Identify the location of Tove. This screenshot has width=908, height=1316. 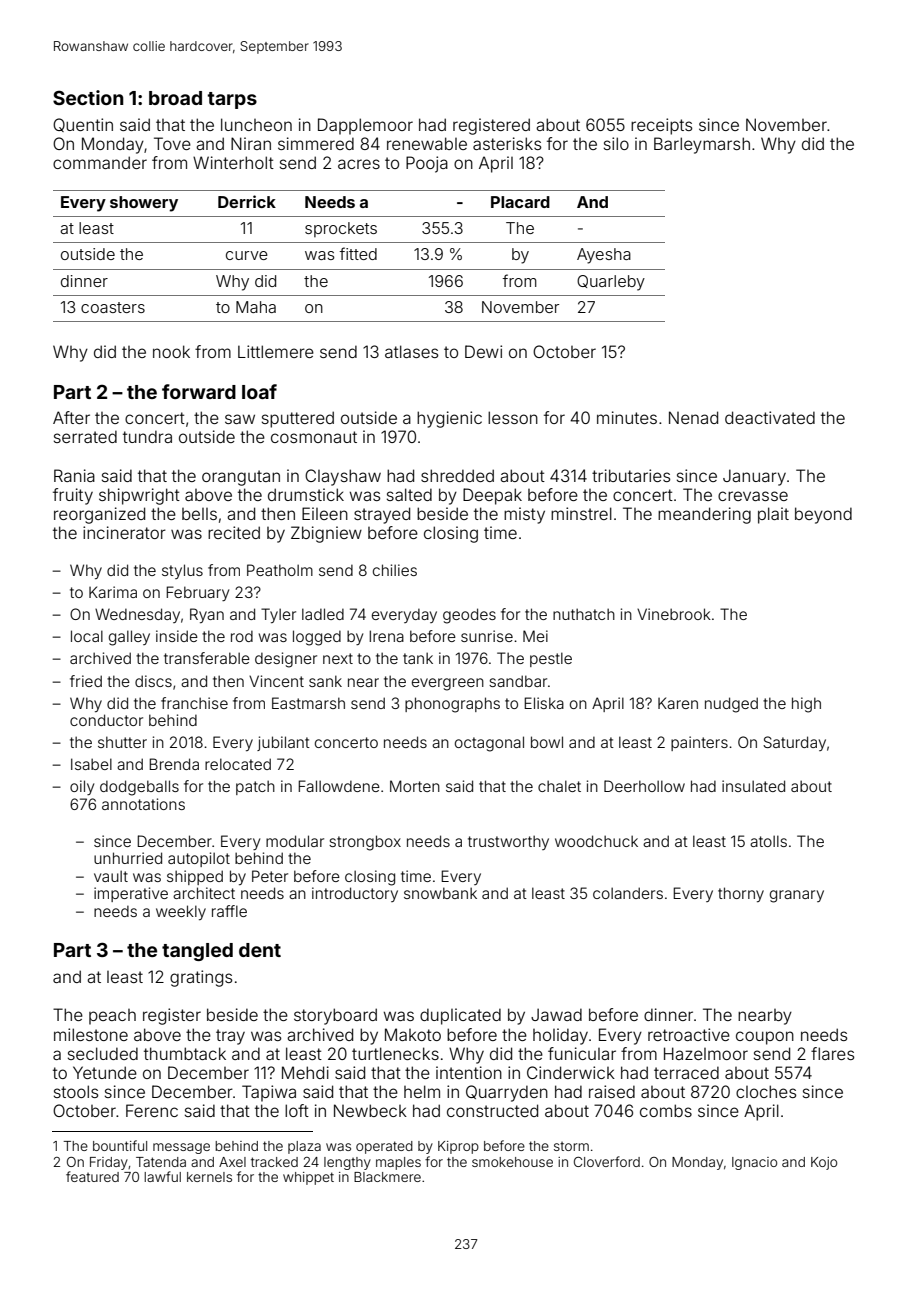
(172, 143).
